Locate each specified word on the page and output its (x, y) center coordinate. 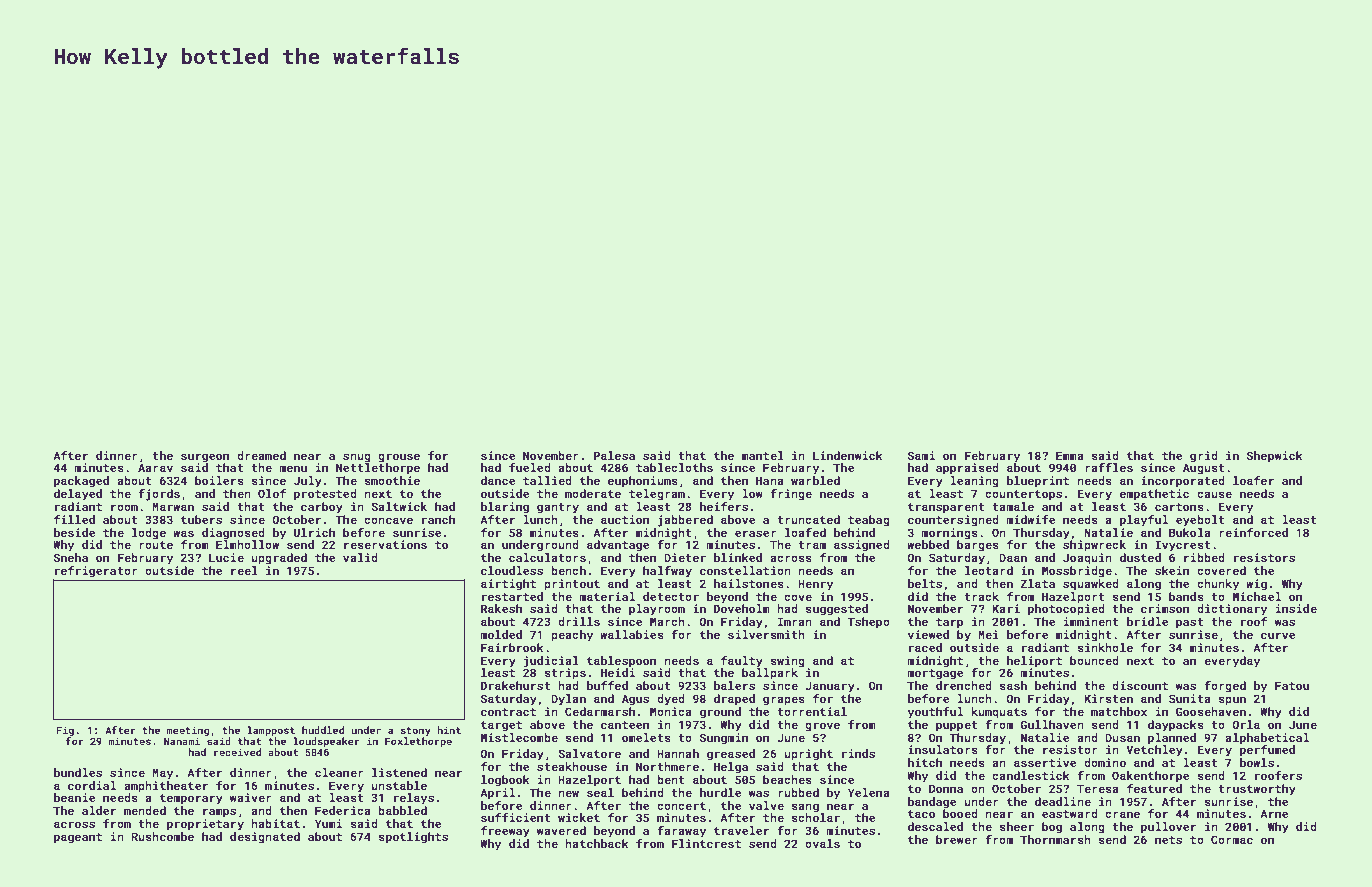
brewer (957, 839)
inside (1296, 608)
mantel (763, 455)
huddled (323, 730)
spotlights (413, 838)
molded (501, 634)
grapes (784, 701)
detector (671, 596)
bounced (1094, 660)
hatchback (597, 843)
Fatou (1292, 685)
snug (357, 458)
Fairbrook (512, 647)
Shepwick (1275, 457)
